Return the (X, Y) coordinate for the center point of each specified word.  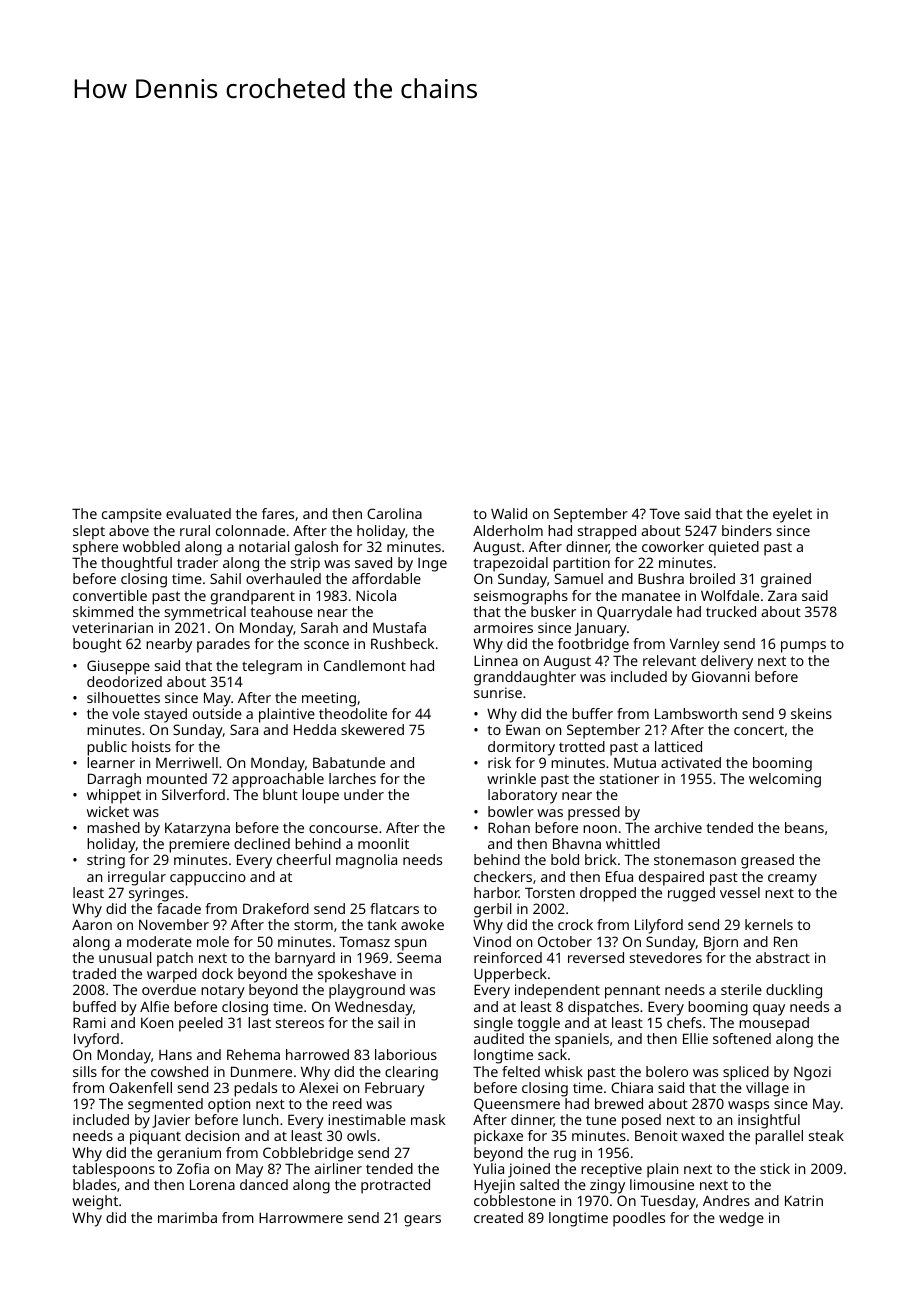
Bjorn (721, 943)
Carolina (394, 513)
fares (278, 513)
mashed (113, 827)
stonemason (695, 860)
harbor (496, 892)
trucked (731, 611)
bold (565, 859)
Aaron (92, 925)
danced (264, 1184)
